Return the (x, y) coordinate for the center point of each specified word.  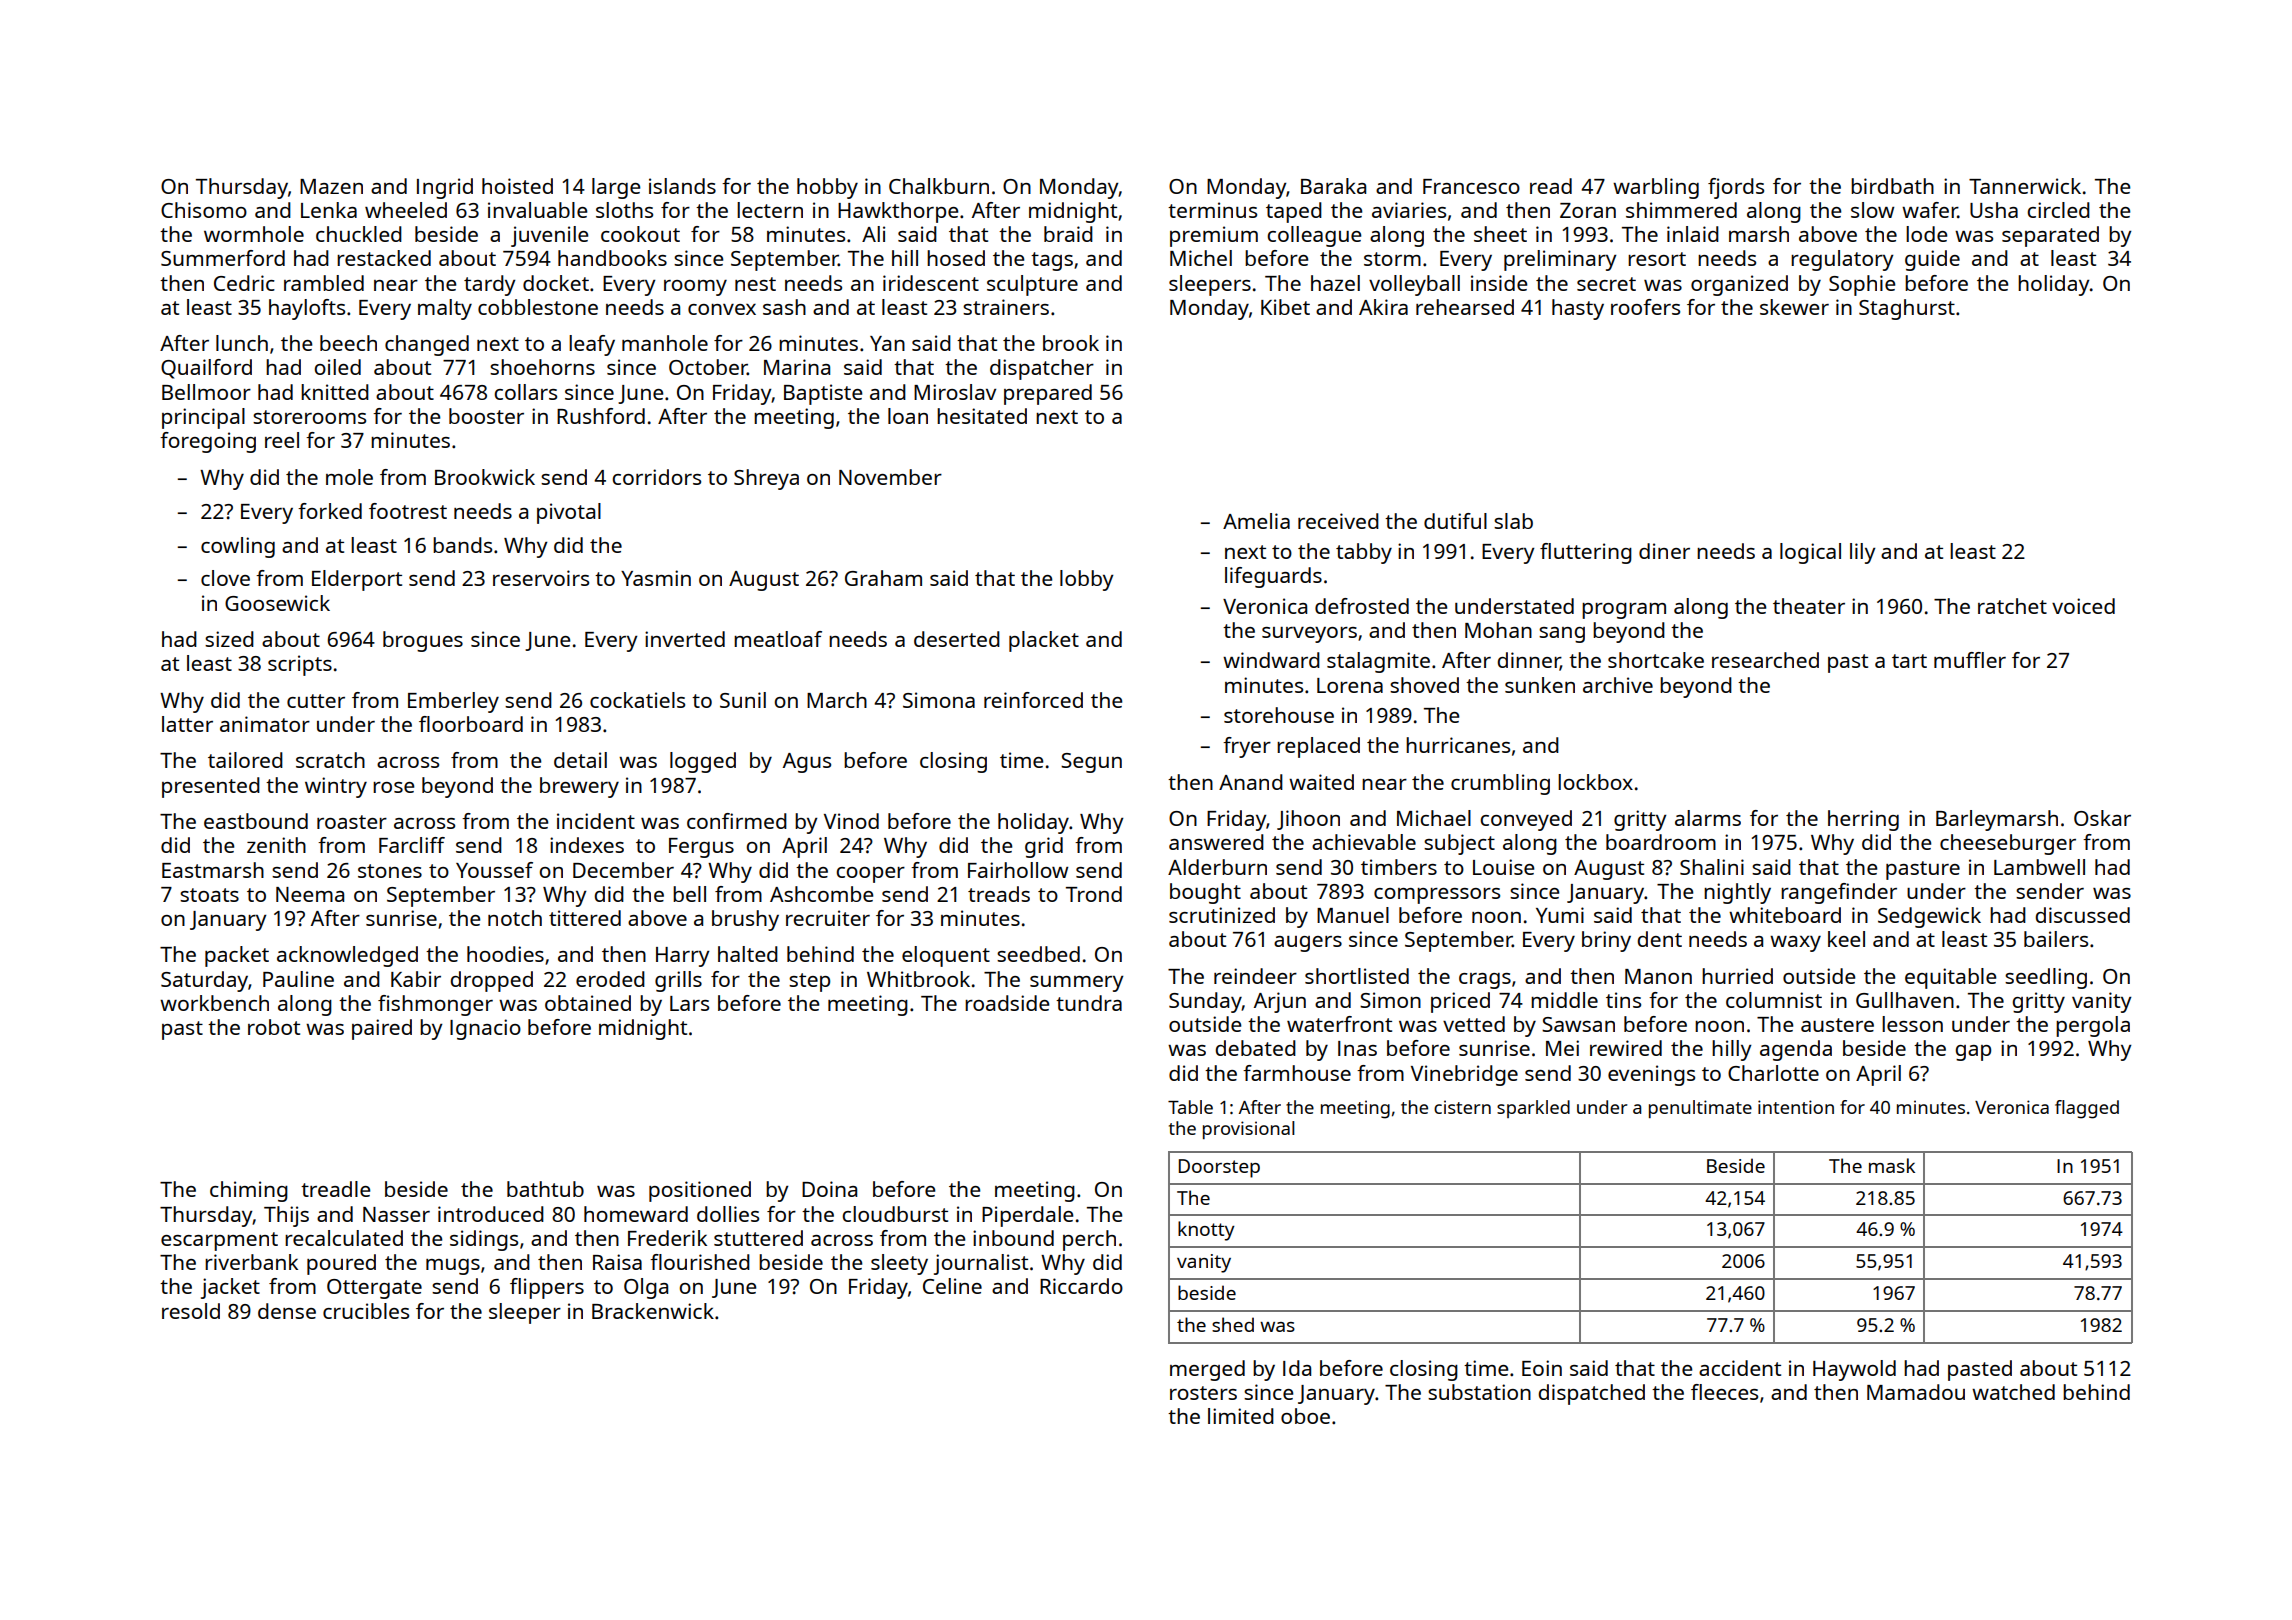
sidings (484, 1240)
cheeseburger (2008, 844)
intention (1796, 1107)
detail (580, 760)
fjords (1736, 188)
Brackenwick (653, 1311)
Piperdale (1027, 1216)
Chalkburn (939, 186)
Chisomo (204, 210)
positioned (700, 1191)
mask (1892, 1165)
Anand (1251, 782)
